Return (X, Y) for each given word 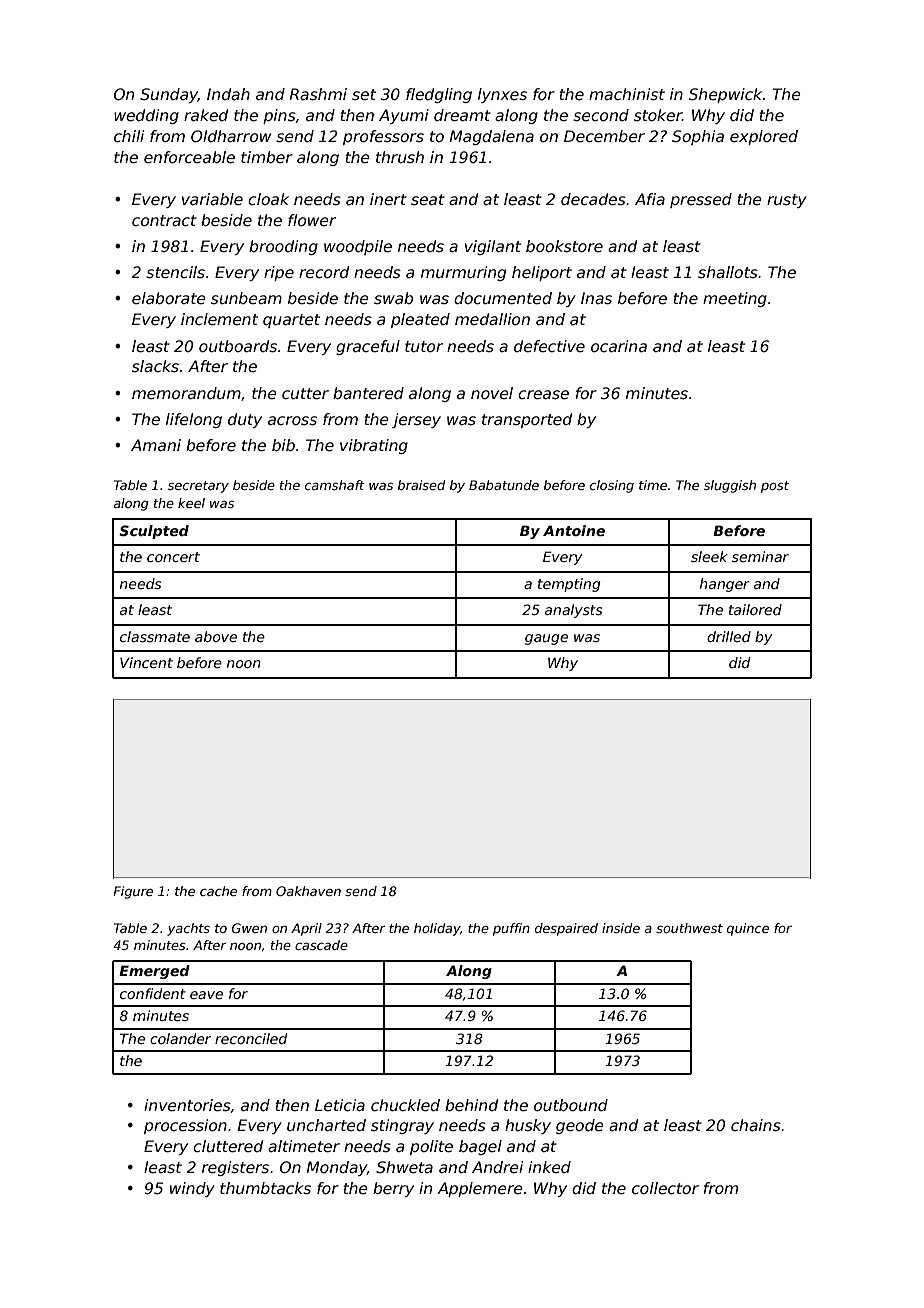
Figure (133, 892)
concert (173, 557)
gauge (546, 639)
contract (164, 221)
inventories (187, 1105)
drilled (729, 636)
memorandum (186, 393)
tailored (755, 609)
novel (492, 393)
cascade (321, 945)
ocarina (619, 346)
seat (428, 200)
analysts (573, 611)
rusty (787, 201)
